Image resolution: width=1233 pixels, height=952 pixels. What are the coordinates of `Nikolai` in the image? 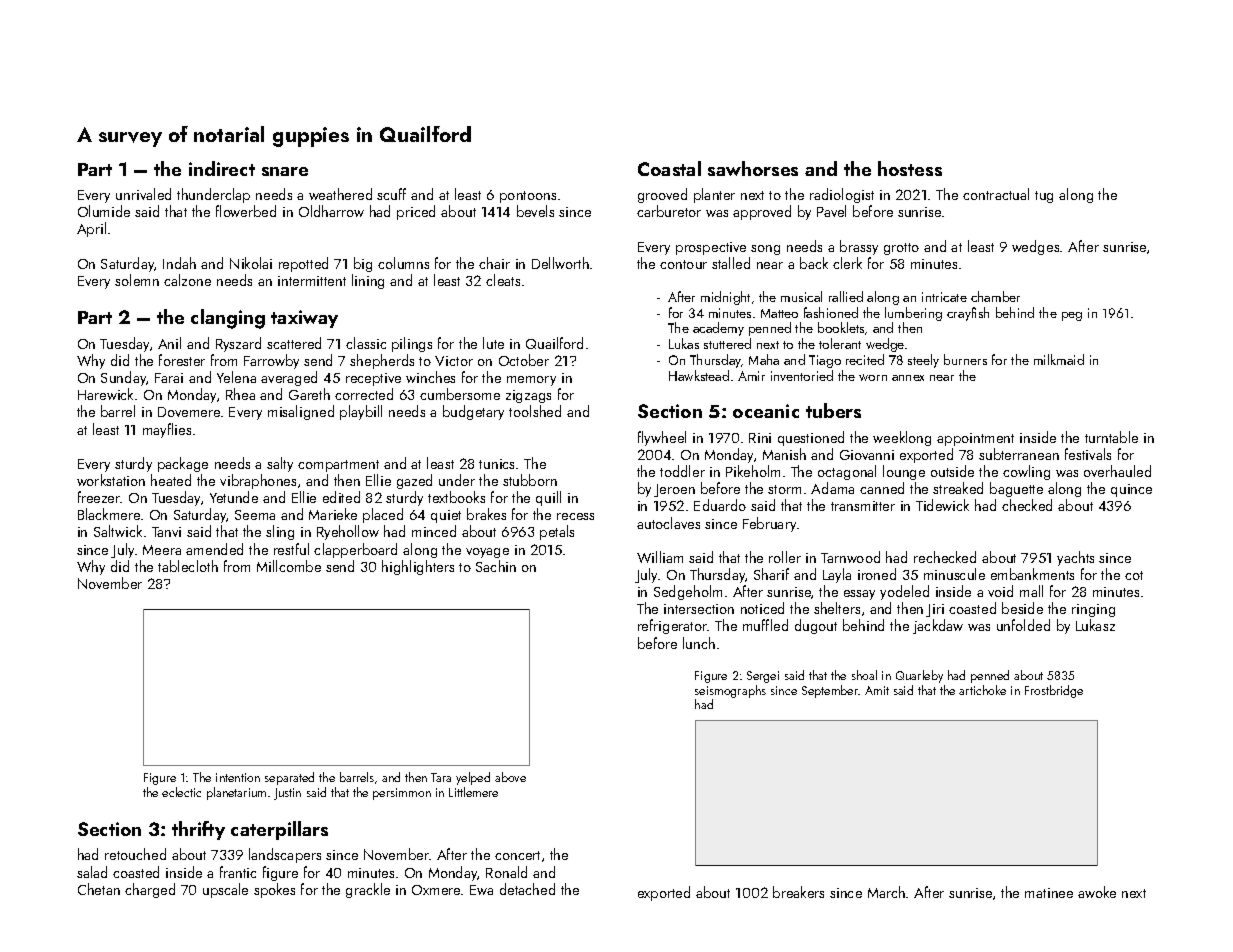 It's located at (251, 263).
